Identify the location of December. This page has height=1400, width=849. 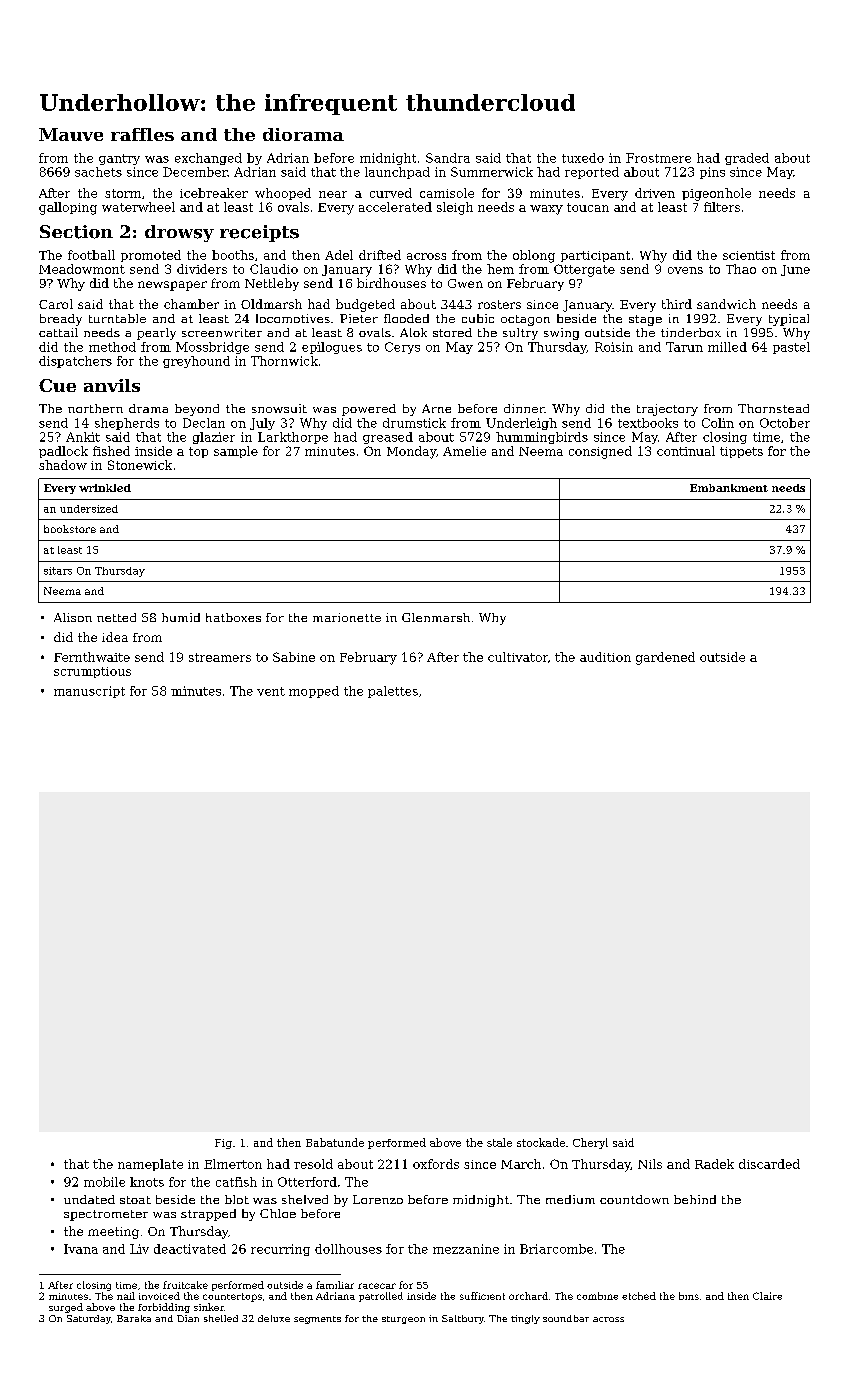
(195, 172).
